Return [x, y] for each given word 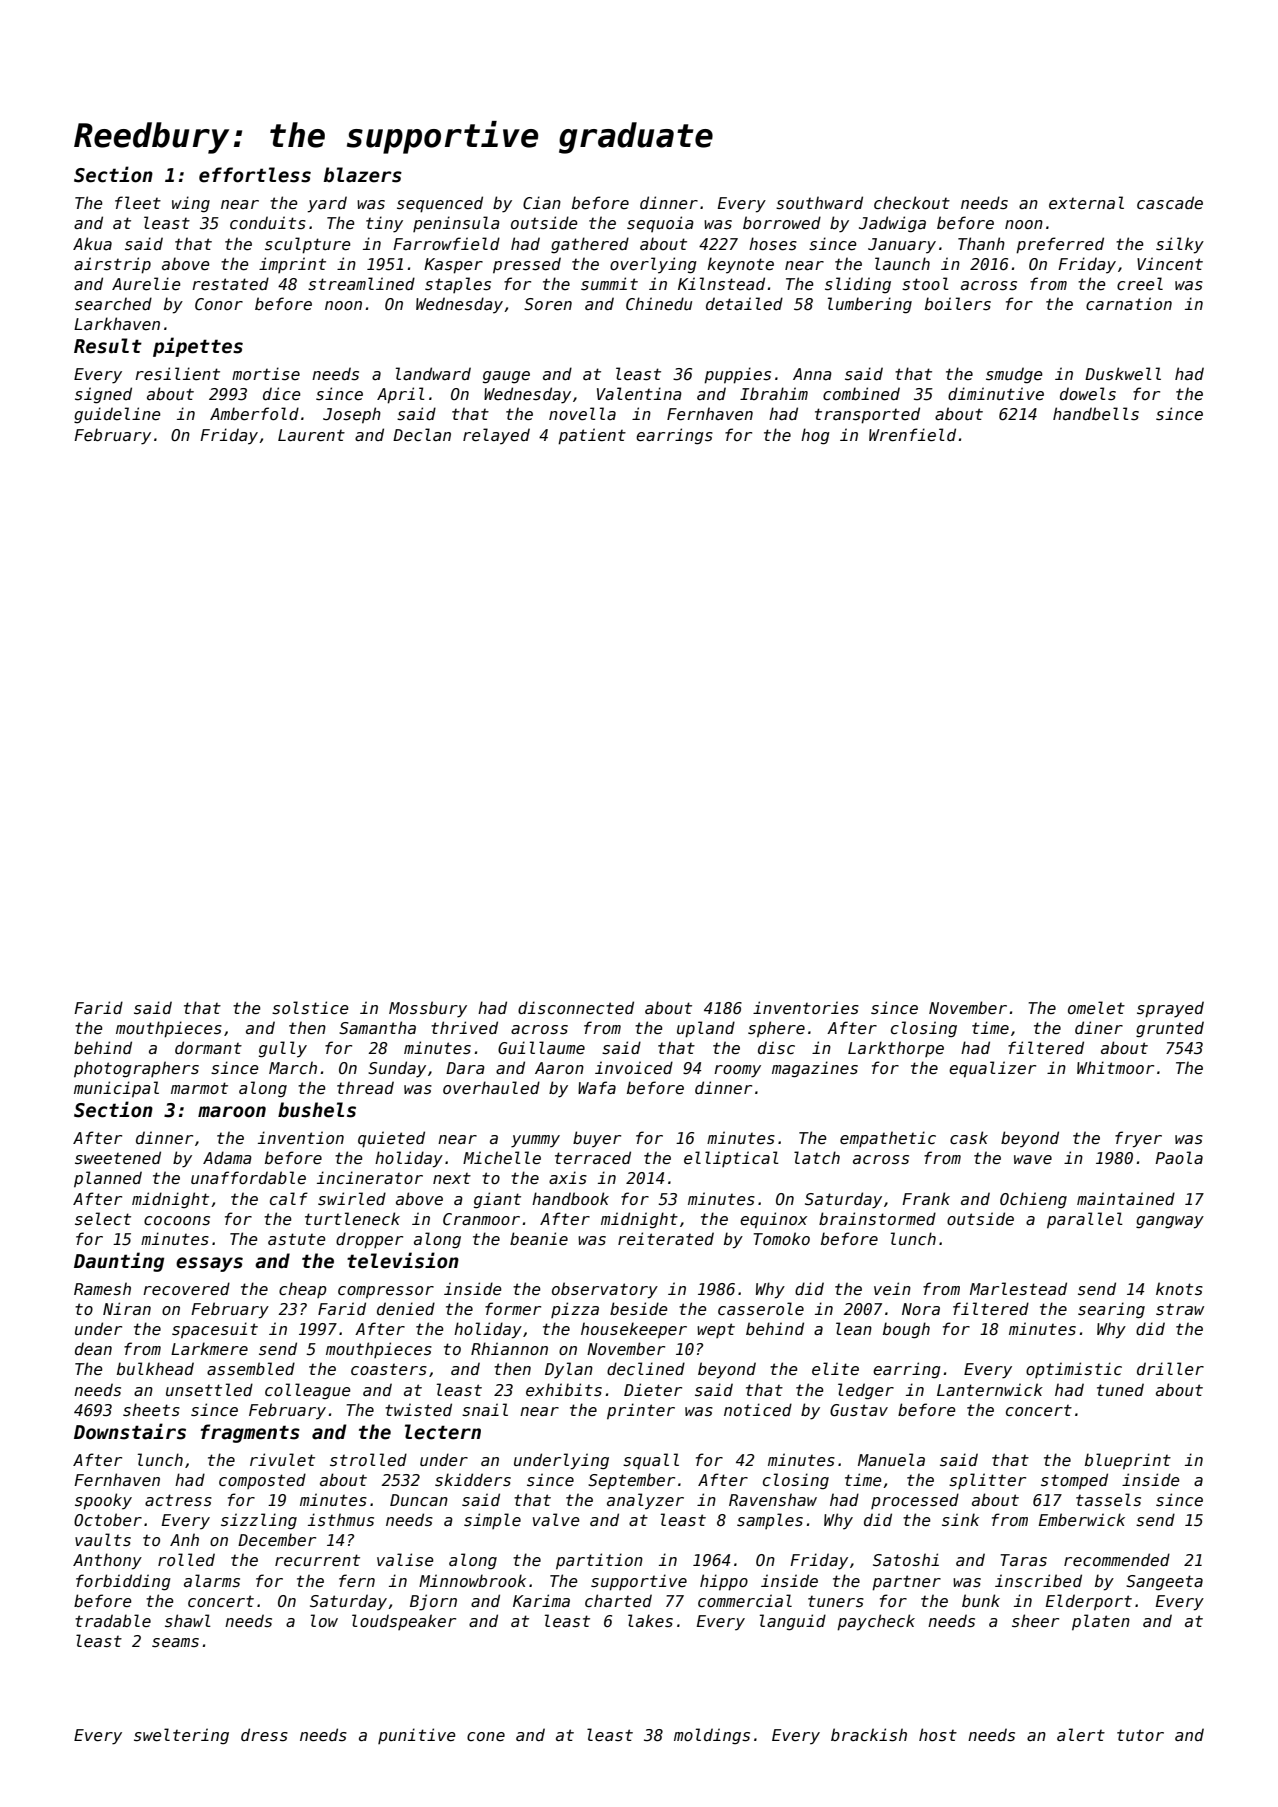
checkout [912, 203]
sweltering [181, 1736]
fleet [138, 203]
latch [817, 1157]
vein [892, 1289]
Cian [542, 202]
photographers [136, 1069]
